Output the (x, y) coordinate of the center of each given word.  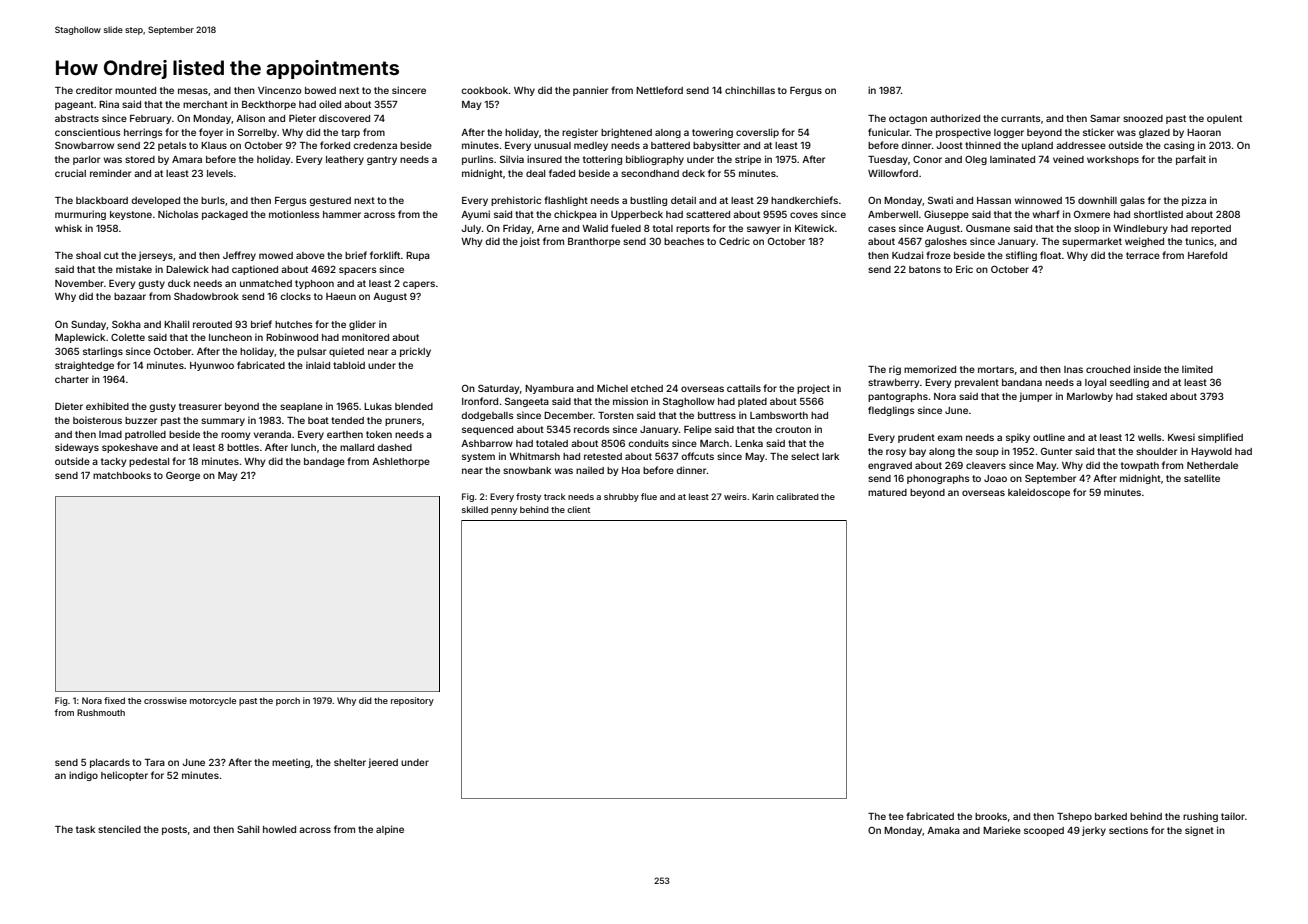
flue (649, 496)
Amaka (943, 830)
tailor (1233, 816)
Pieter (302, 118)
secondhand (650, 173)
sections (1128, 830)
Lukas (378, 406)
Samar (1105, 118)
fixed (114, 700)
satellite (1202, 478)
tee (896, 816)
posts (174, 830)
